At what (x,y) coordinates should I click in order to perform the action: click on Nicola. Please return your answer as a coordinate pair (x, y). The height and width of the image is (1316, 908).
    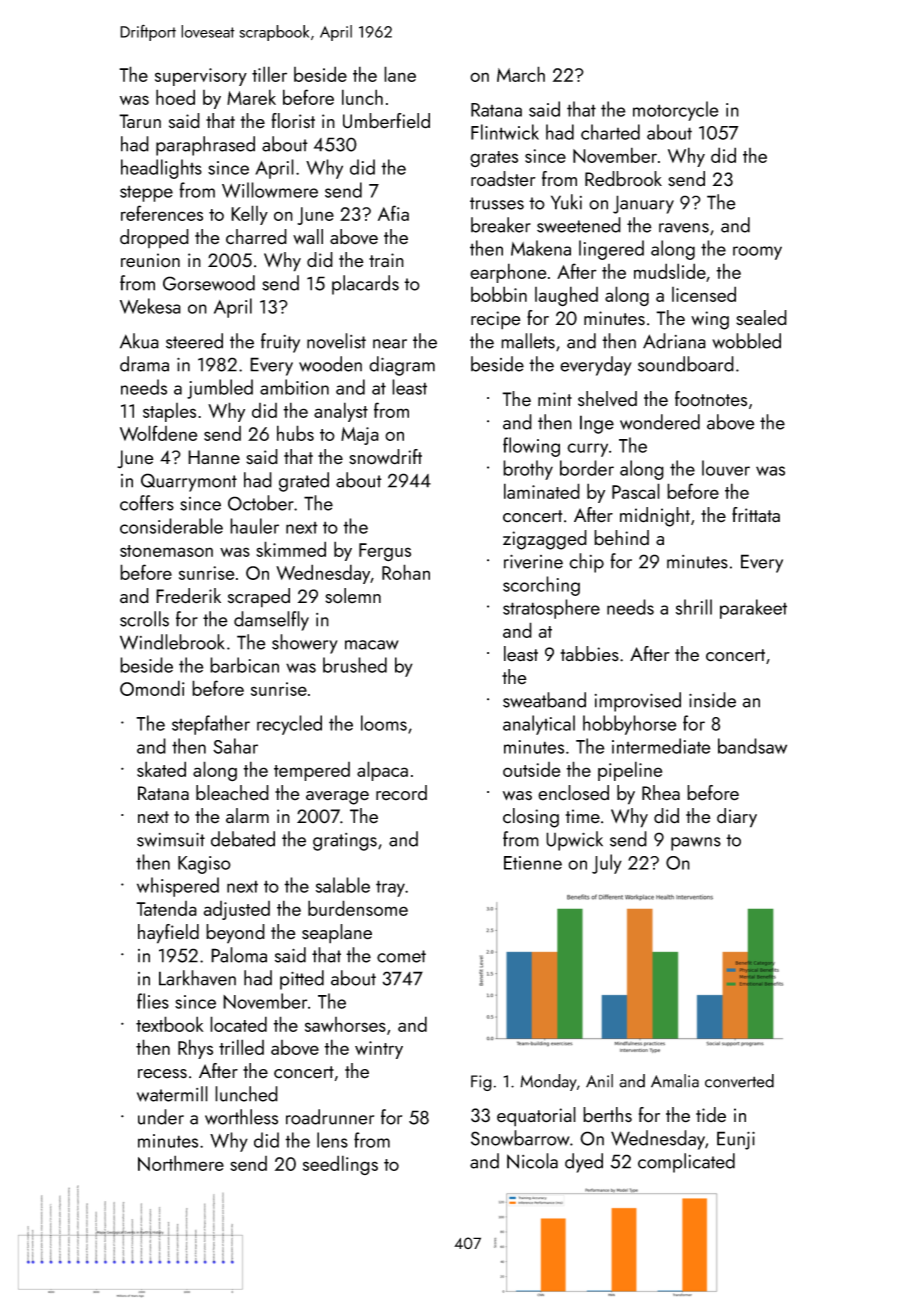
    Looking at the image, I should click on (532, 1161).
